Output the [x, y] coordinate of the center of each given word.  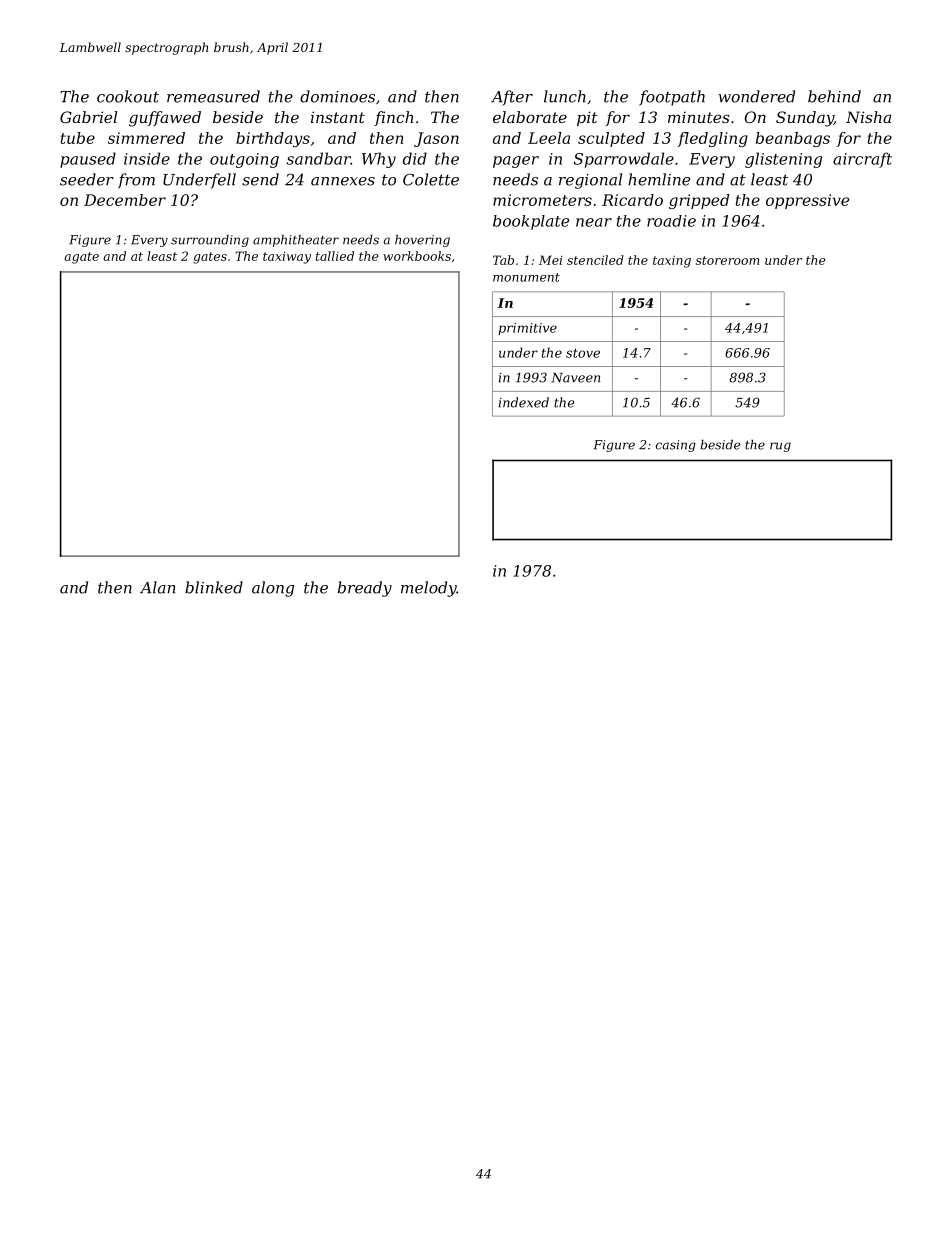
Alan [157, 587]
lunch [565, 96]
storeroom [727, 260]
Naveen [575, 378]
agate [81, 258]
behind [834, 96]
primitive [527, 329]
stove [583, 353]
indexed [524, 402]
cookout [128, 96]
